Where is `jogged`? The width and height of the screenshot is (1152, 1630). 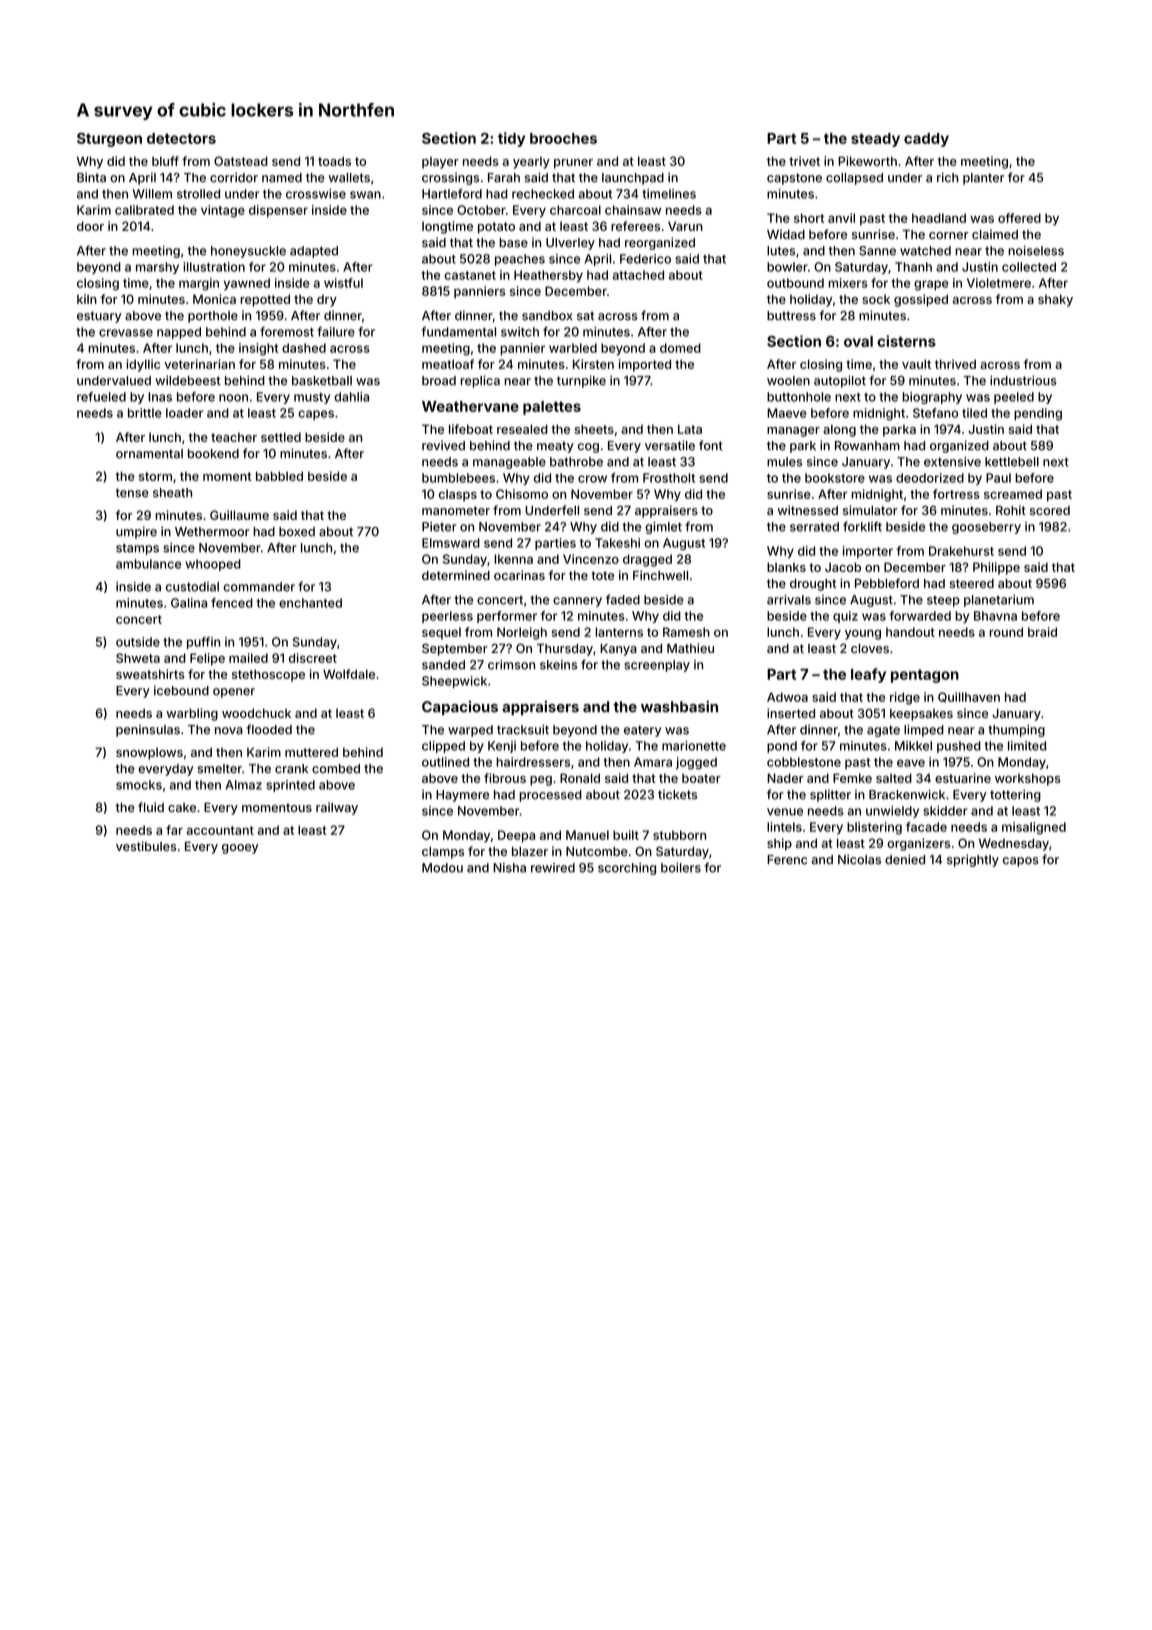
jogged is located at coordinates (696, 763).
